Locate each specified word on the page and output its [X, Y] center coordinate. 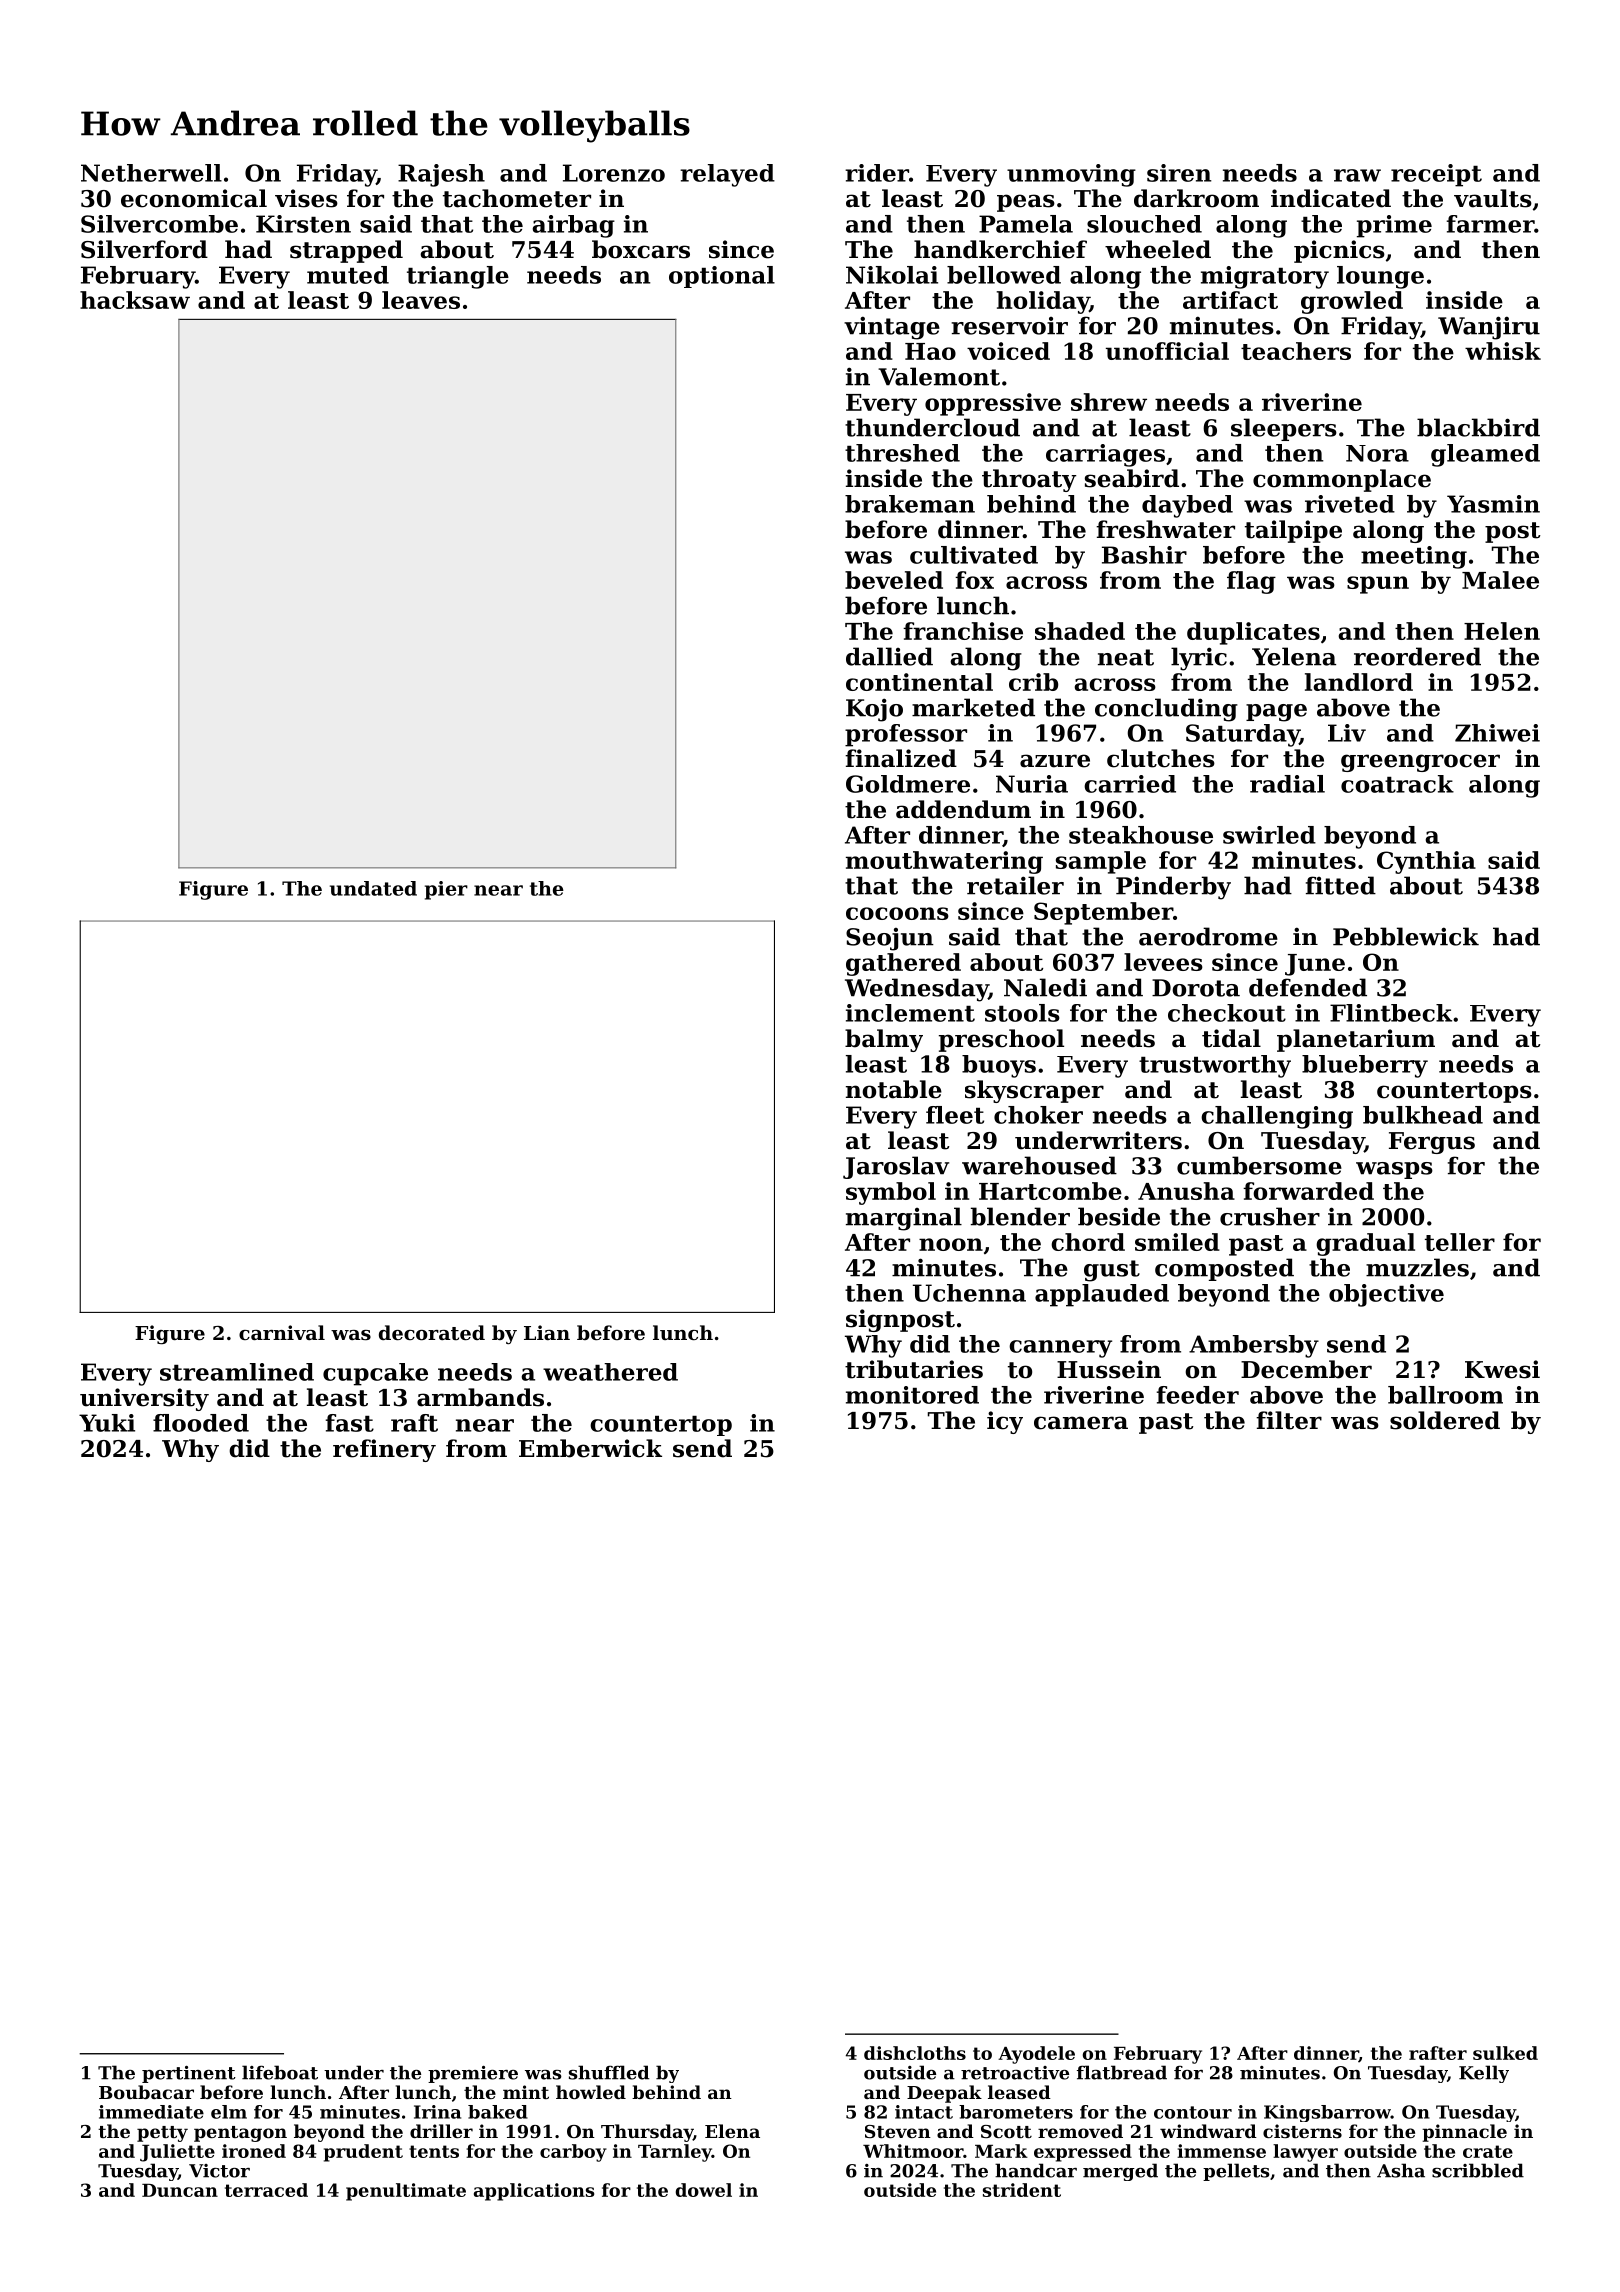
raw [1357, 175]
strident [1022, 2190]
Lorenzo [614, 173]
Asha [1401, 2170]
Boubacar [146, 2092]
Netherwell [151, 173]
